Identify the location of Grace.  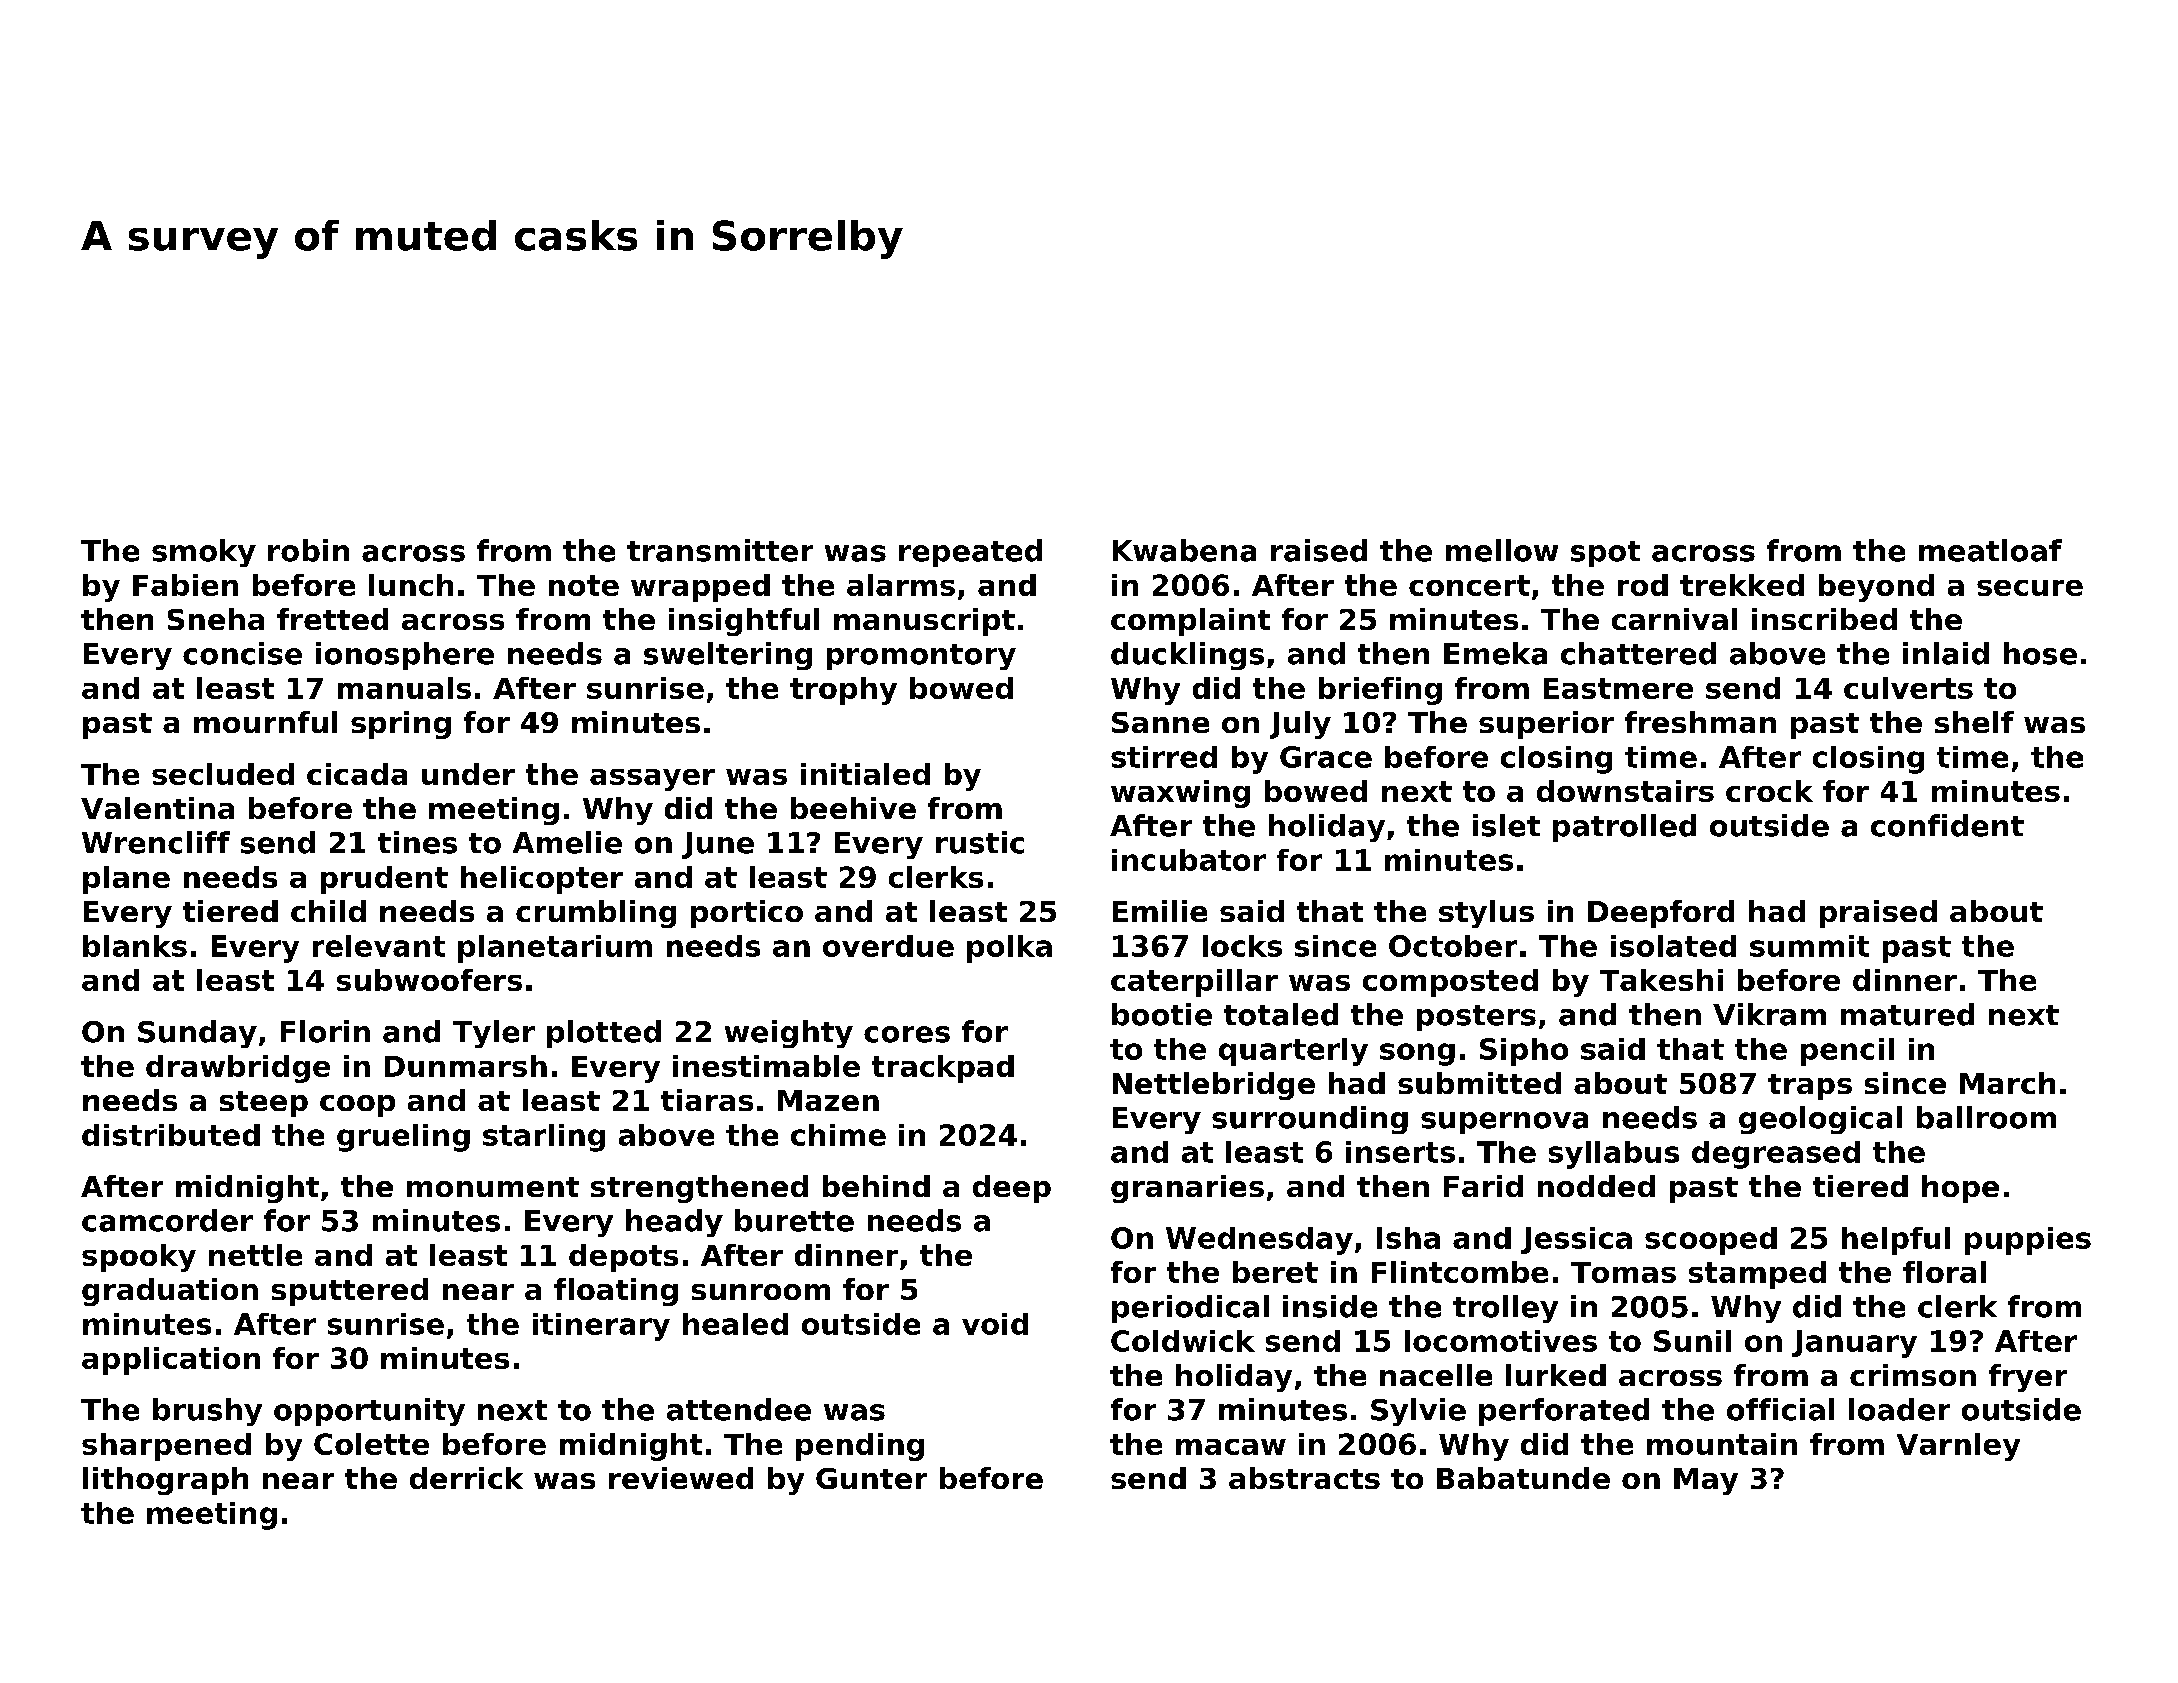
(1326, 757).
